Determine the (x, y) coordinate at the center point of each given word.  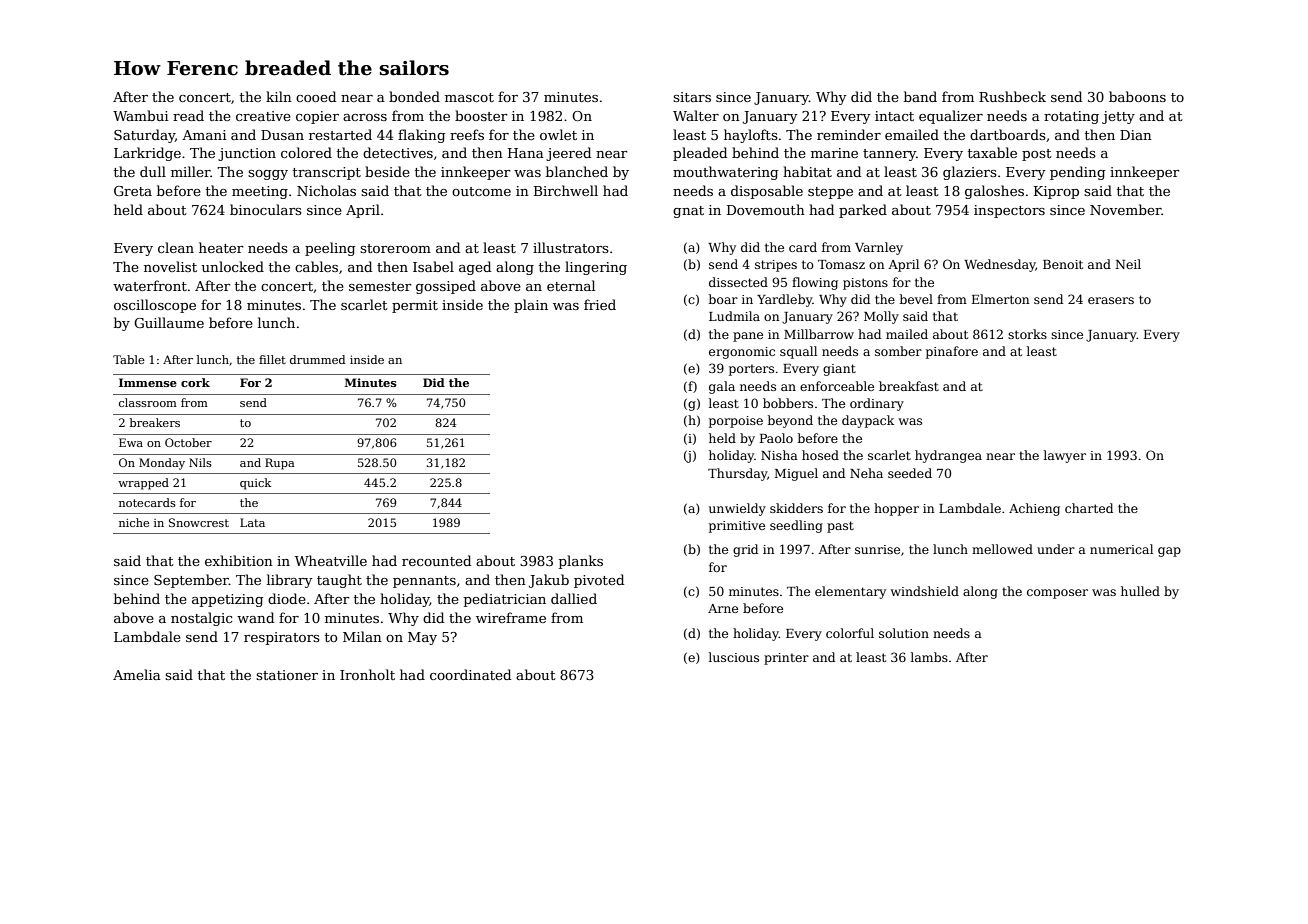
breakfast (909, 386)
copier (317, 117)
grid (745, 550)
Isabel (433, 266)
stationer (287, 675)
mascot (469, 97)
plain (531, 306)
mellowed (1002, 549)
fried (600, 304)
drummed (317, 359)
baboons (1137, 96)
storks (1027, 334)
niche (134, 522)
